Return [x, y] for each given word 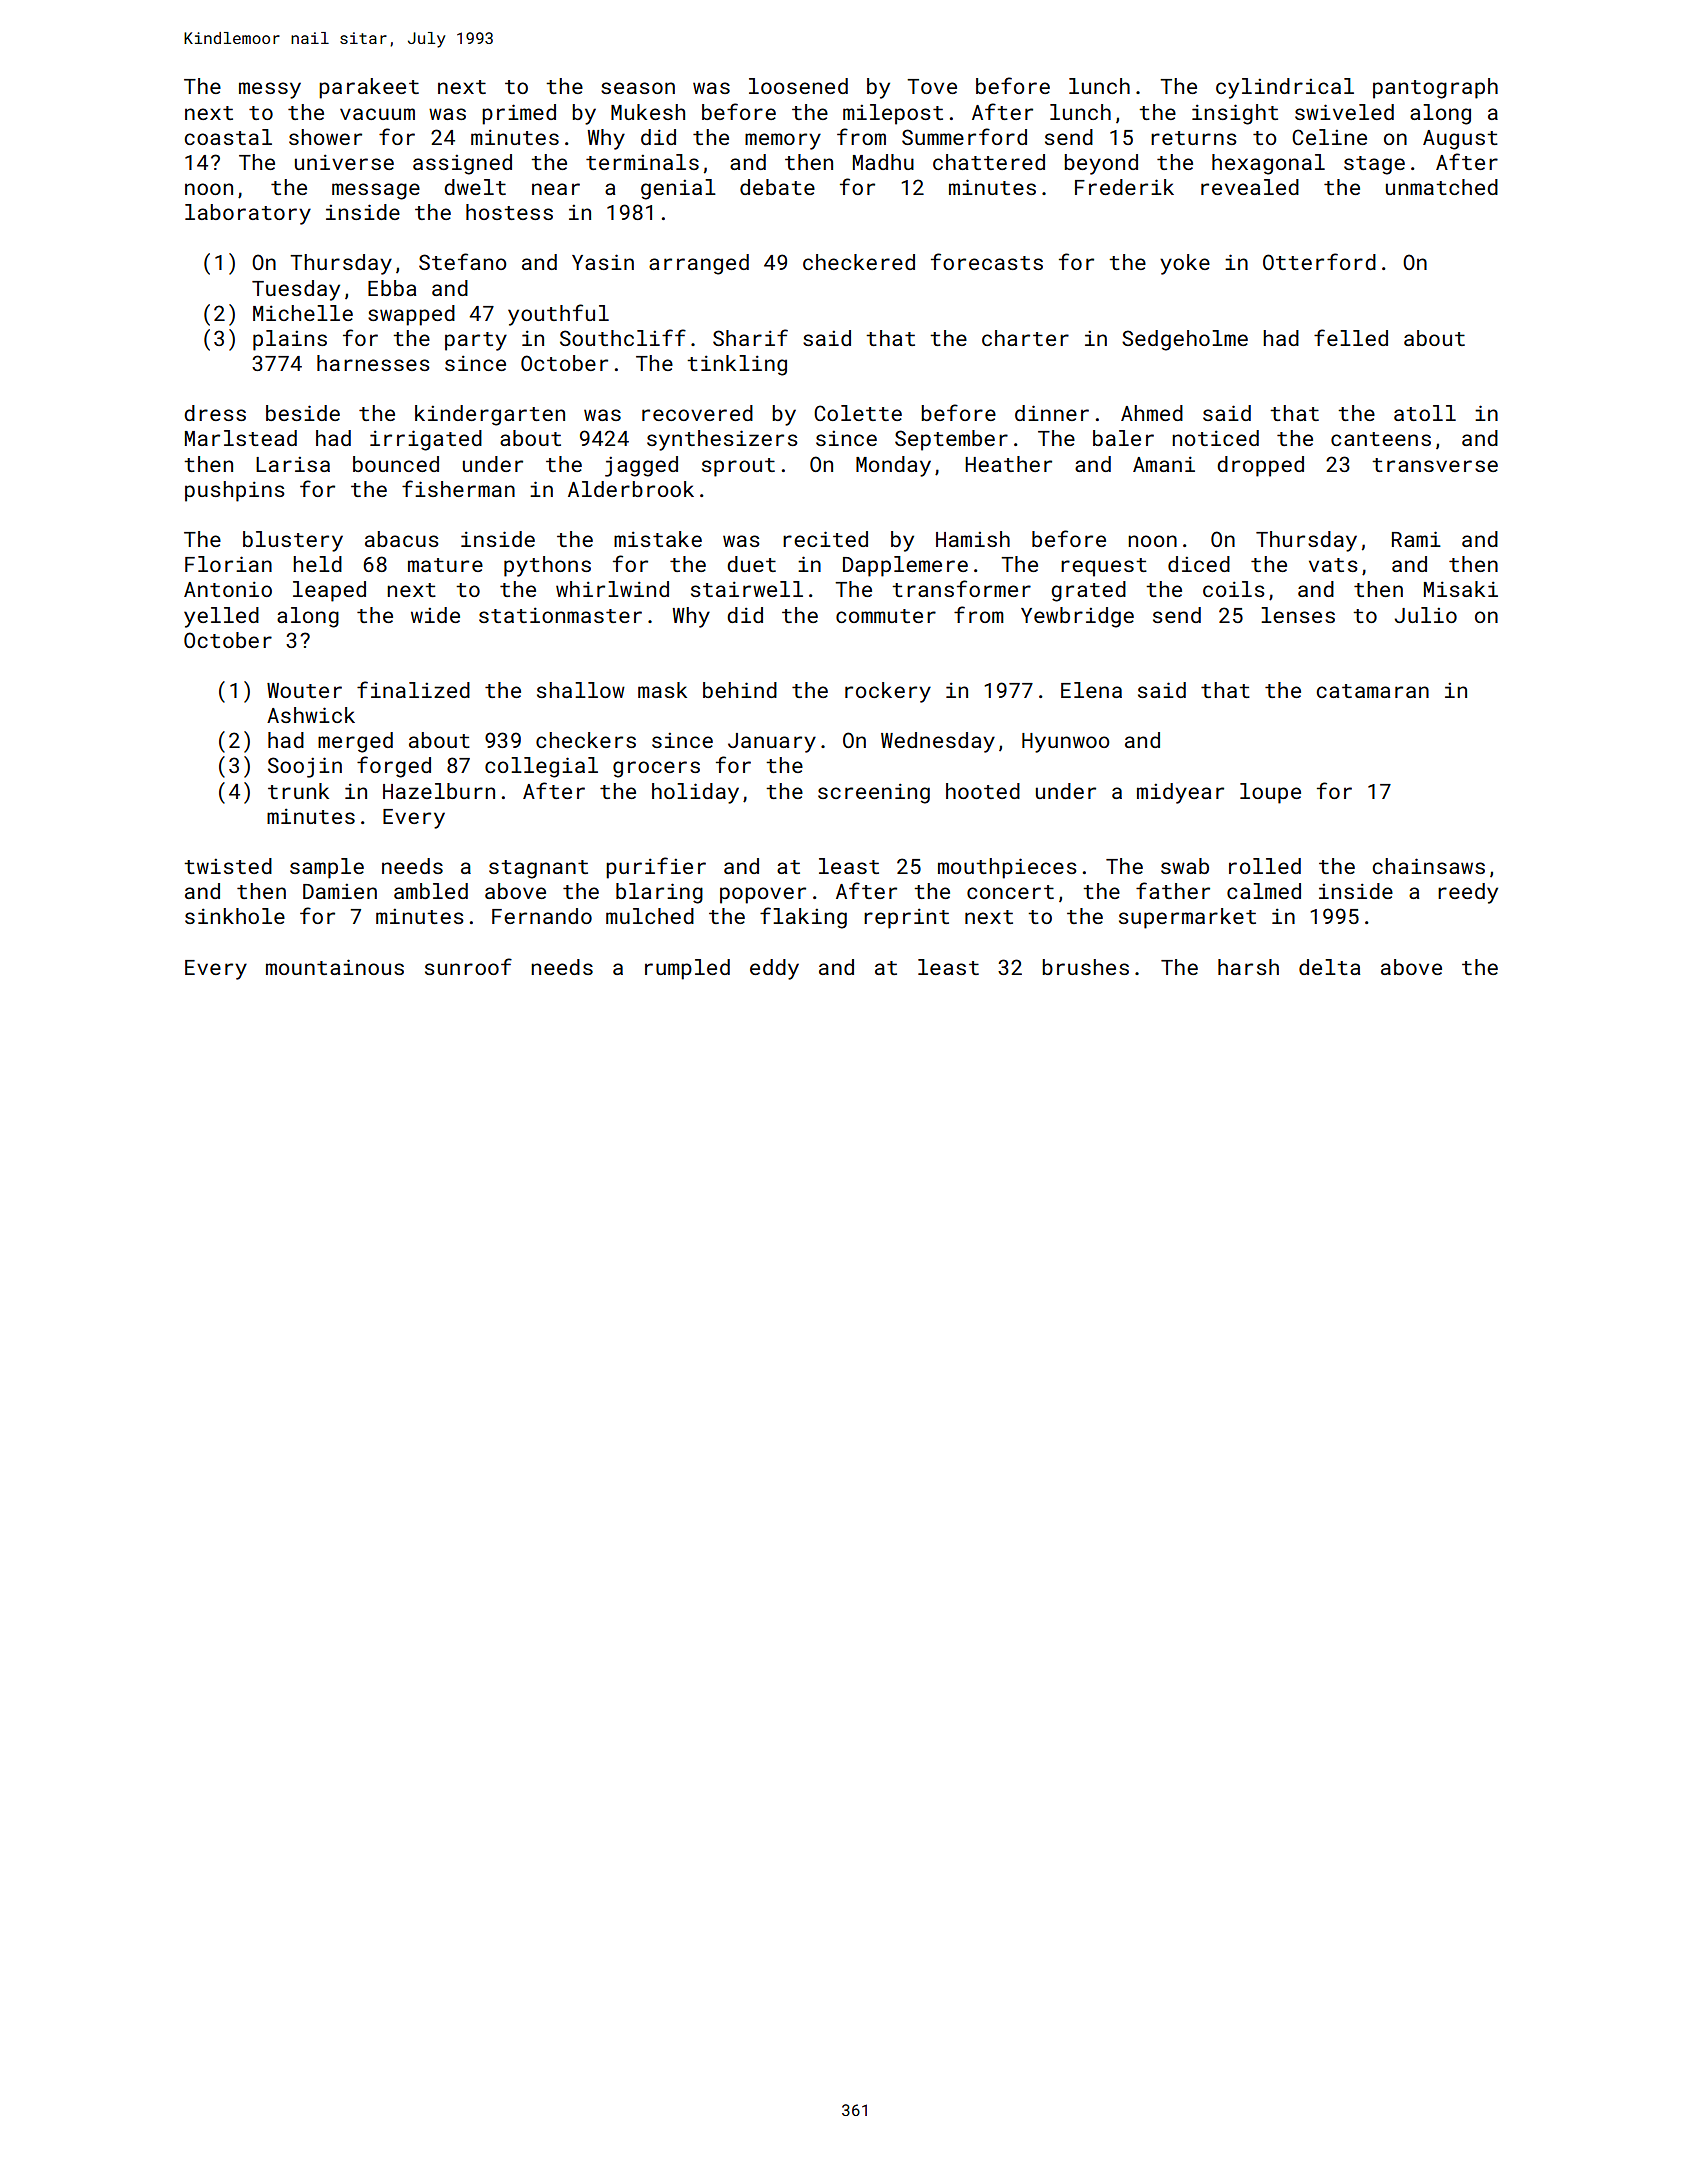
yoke [1185, 264]
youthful [558, 315]
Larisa [293, 464]
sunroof [468, 966]
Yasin [603, 262]
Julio [1426, 615]
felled [1351, 337]
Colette [858, 413]
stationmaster [560, 615]
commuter [886, 616]
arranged [699, 264]
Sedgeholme [1185, 340]
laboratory [248, 214]
